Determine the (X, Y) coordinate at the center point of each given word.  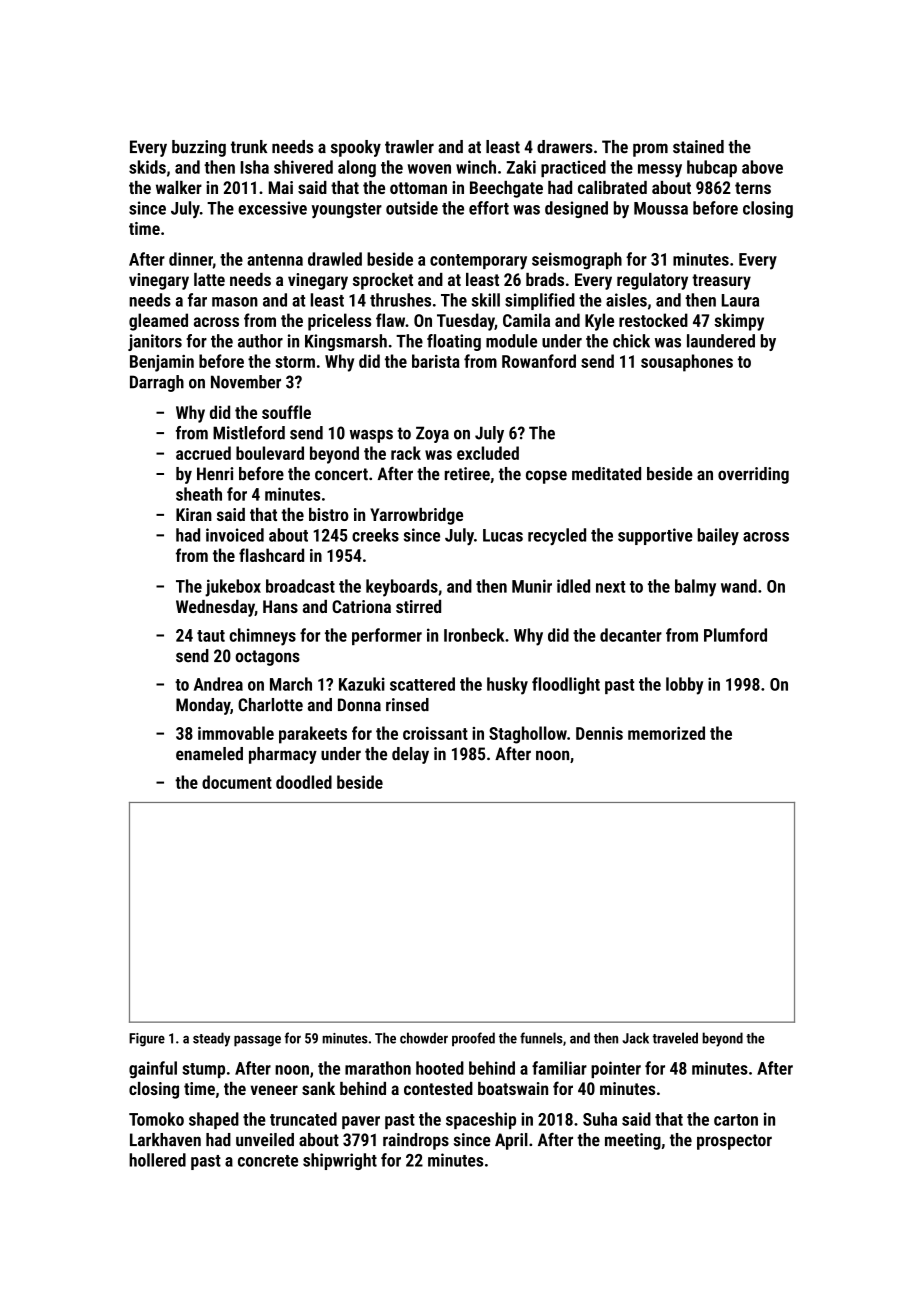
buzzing (199, 148)
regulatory (652, 281)
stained (698, 147)
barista (436, 361)
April (511, 1141)
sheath (199, 494)
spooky (356, 148)
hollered (157, 1160)
